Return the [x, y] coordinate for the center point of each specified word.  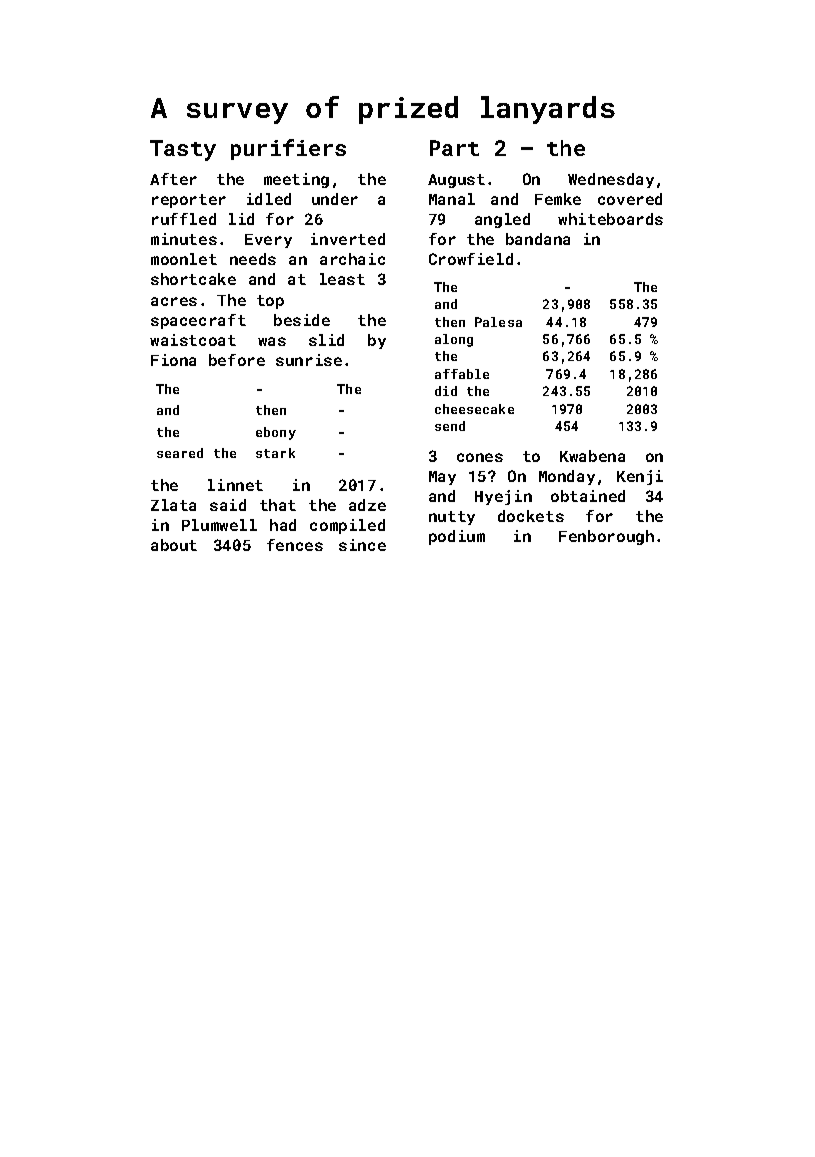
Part [454, 148]
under [335, 199]
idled [269, 199]
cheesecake [474, 409]
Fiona [173, 360]
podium [457, 537]
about [174, 545]
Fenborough [606, 537]
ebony [276, 433]
